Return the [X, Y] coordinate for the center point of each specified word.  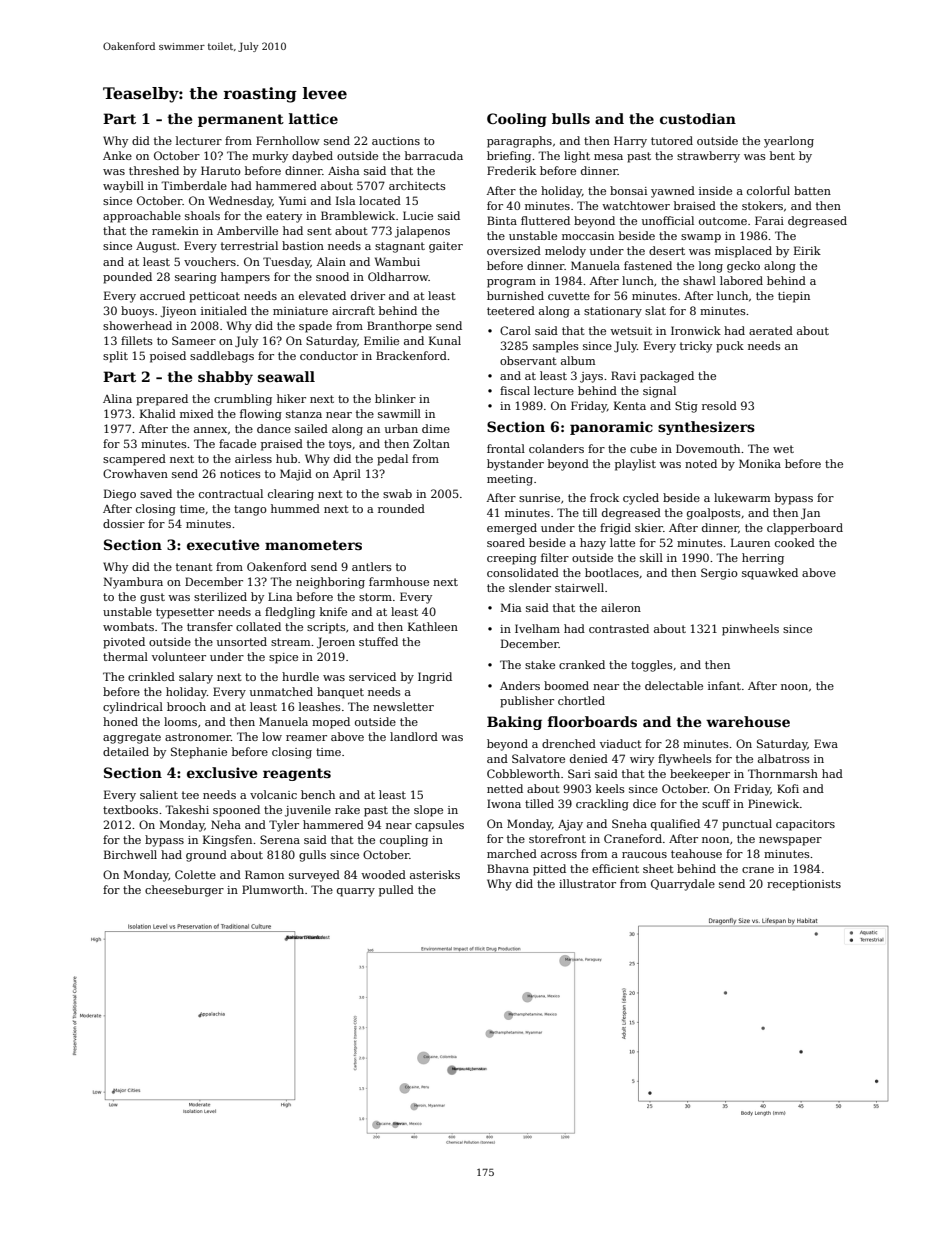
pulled [396, 891]
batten [812, 190]
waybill [123, 187]
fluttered [545, 220]
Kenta [630, 405]
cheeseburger [184, 891]
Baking [514, 723]
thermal [125, 656]
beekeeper [700, 775]
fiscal [515, 390]
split [115, 357]
